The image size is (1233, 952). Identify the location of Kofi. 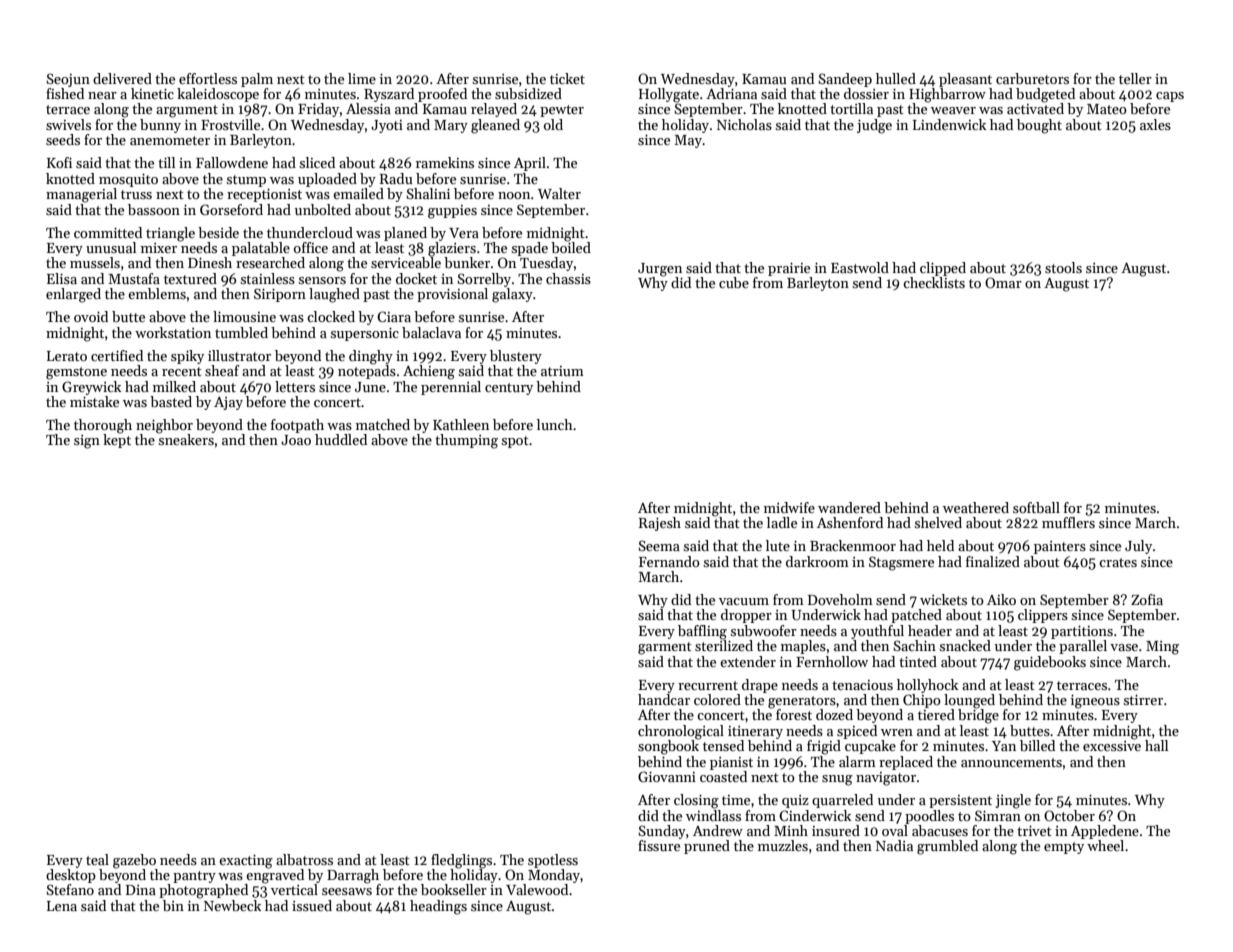
(59, 162).
